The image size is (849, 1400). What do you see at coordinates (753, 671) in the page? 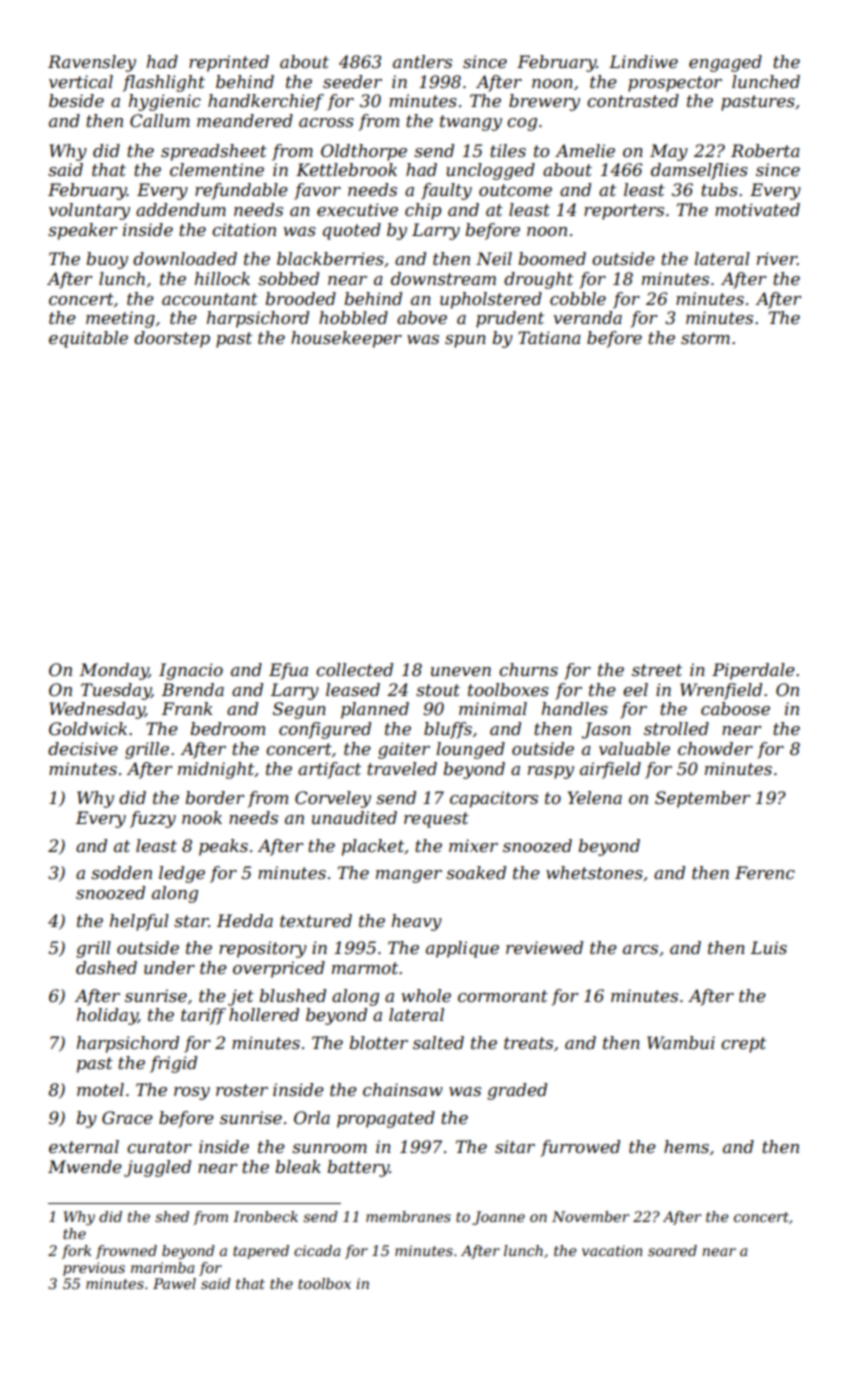
I see `Piperdale` at bounding box center [753, 671].
